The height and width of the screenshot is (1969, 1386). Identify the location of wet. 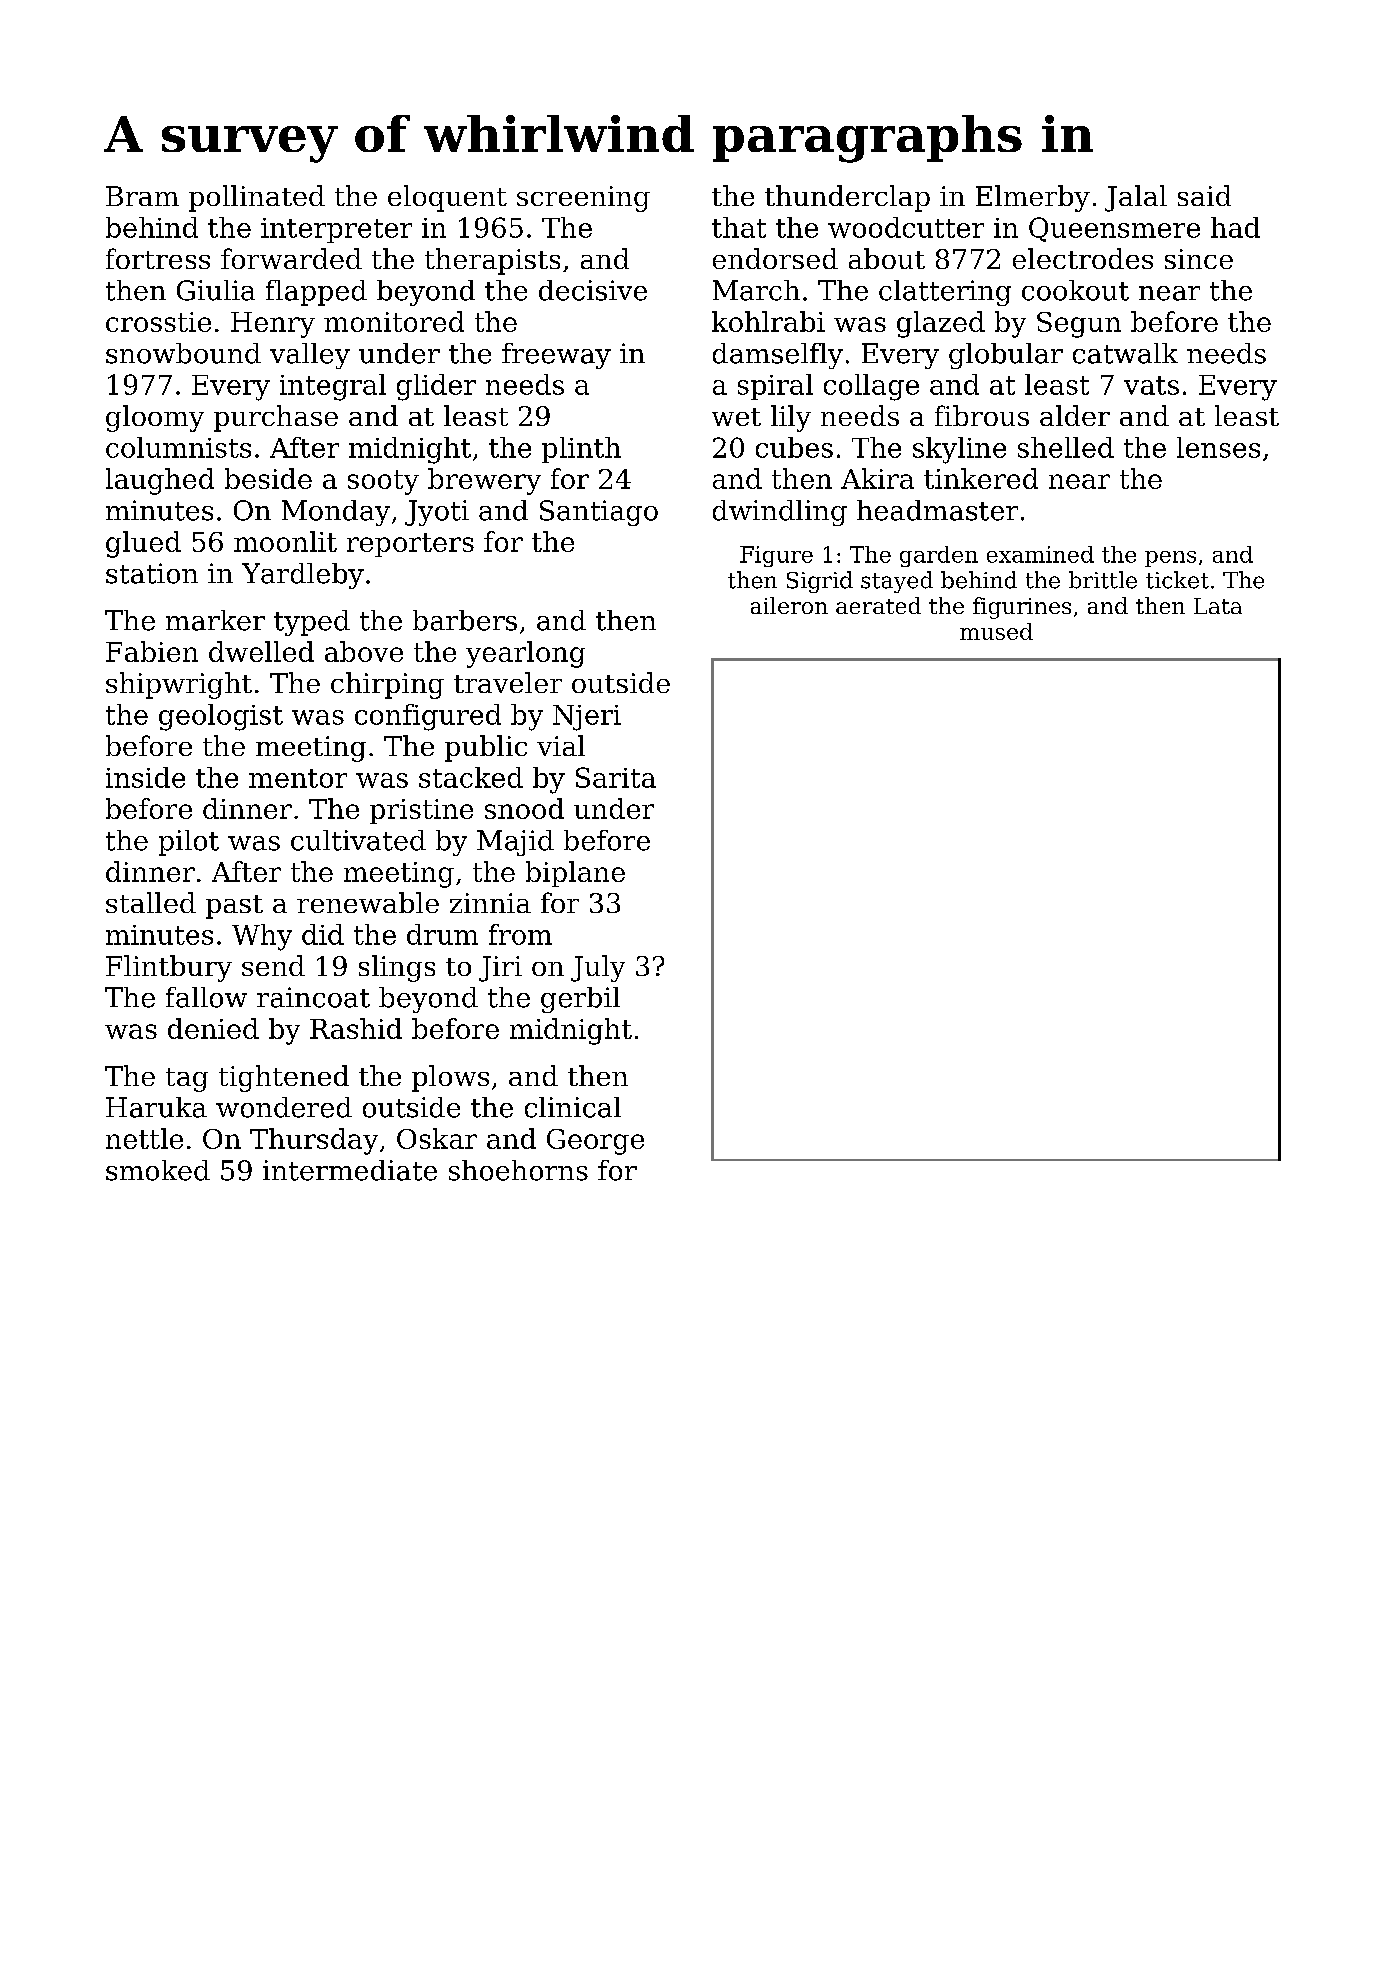
(736, 417).
